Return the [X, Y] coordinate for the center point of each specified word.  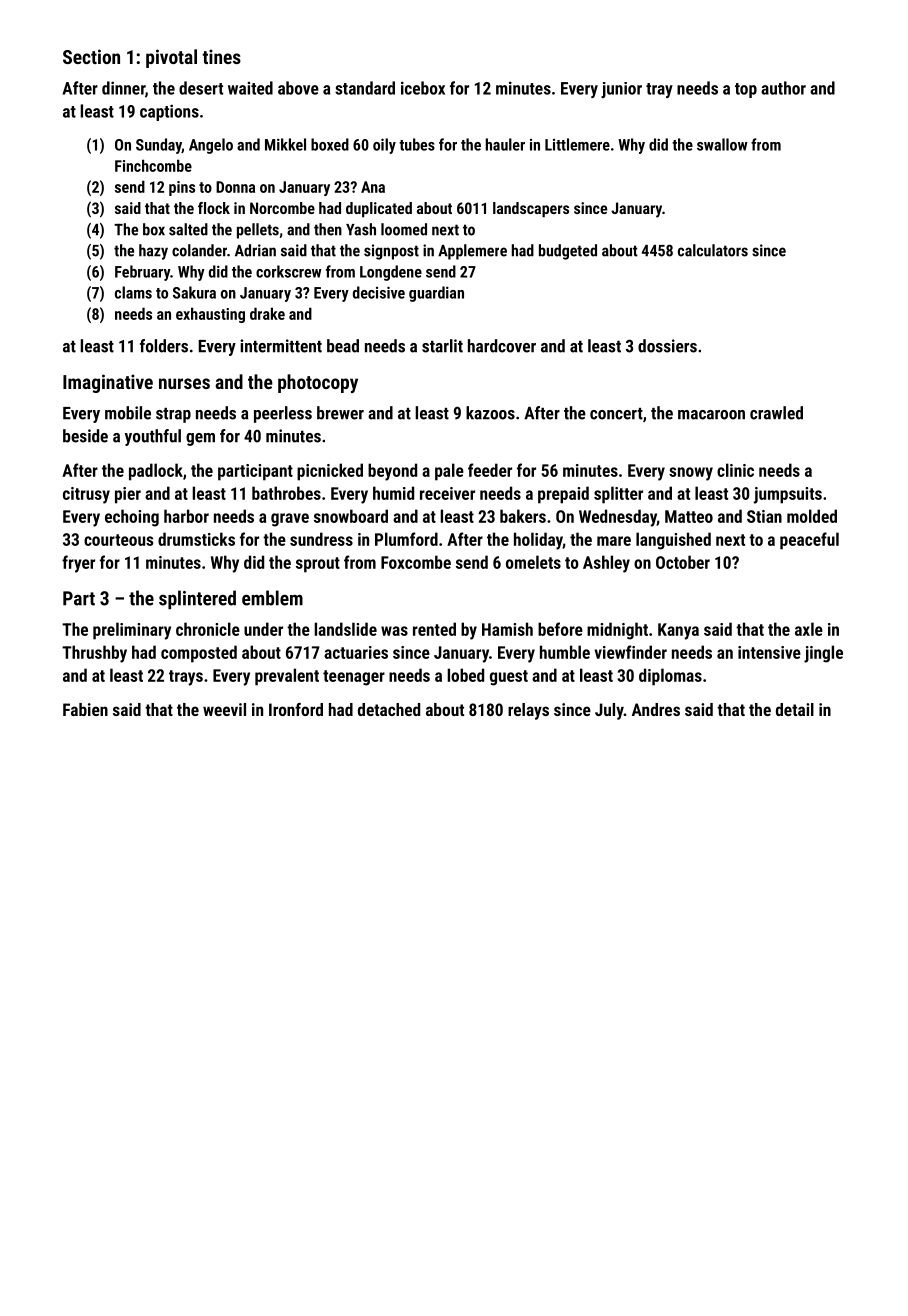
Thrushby [94, 654]
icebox [423, 88]
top [746, 90]
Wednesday [618, 518]
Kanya [678, 631]
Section [91, 56]
